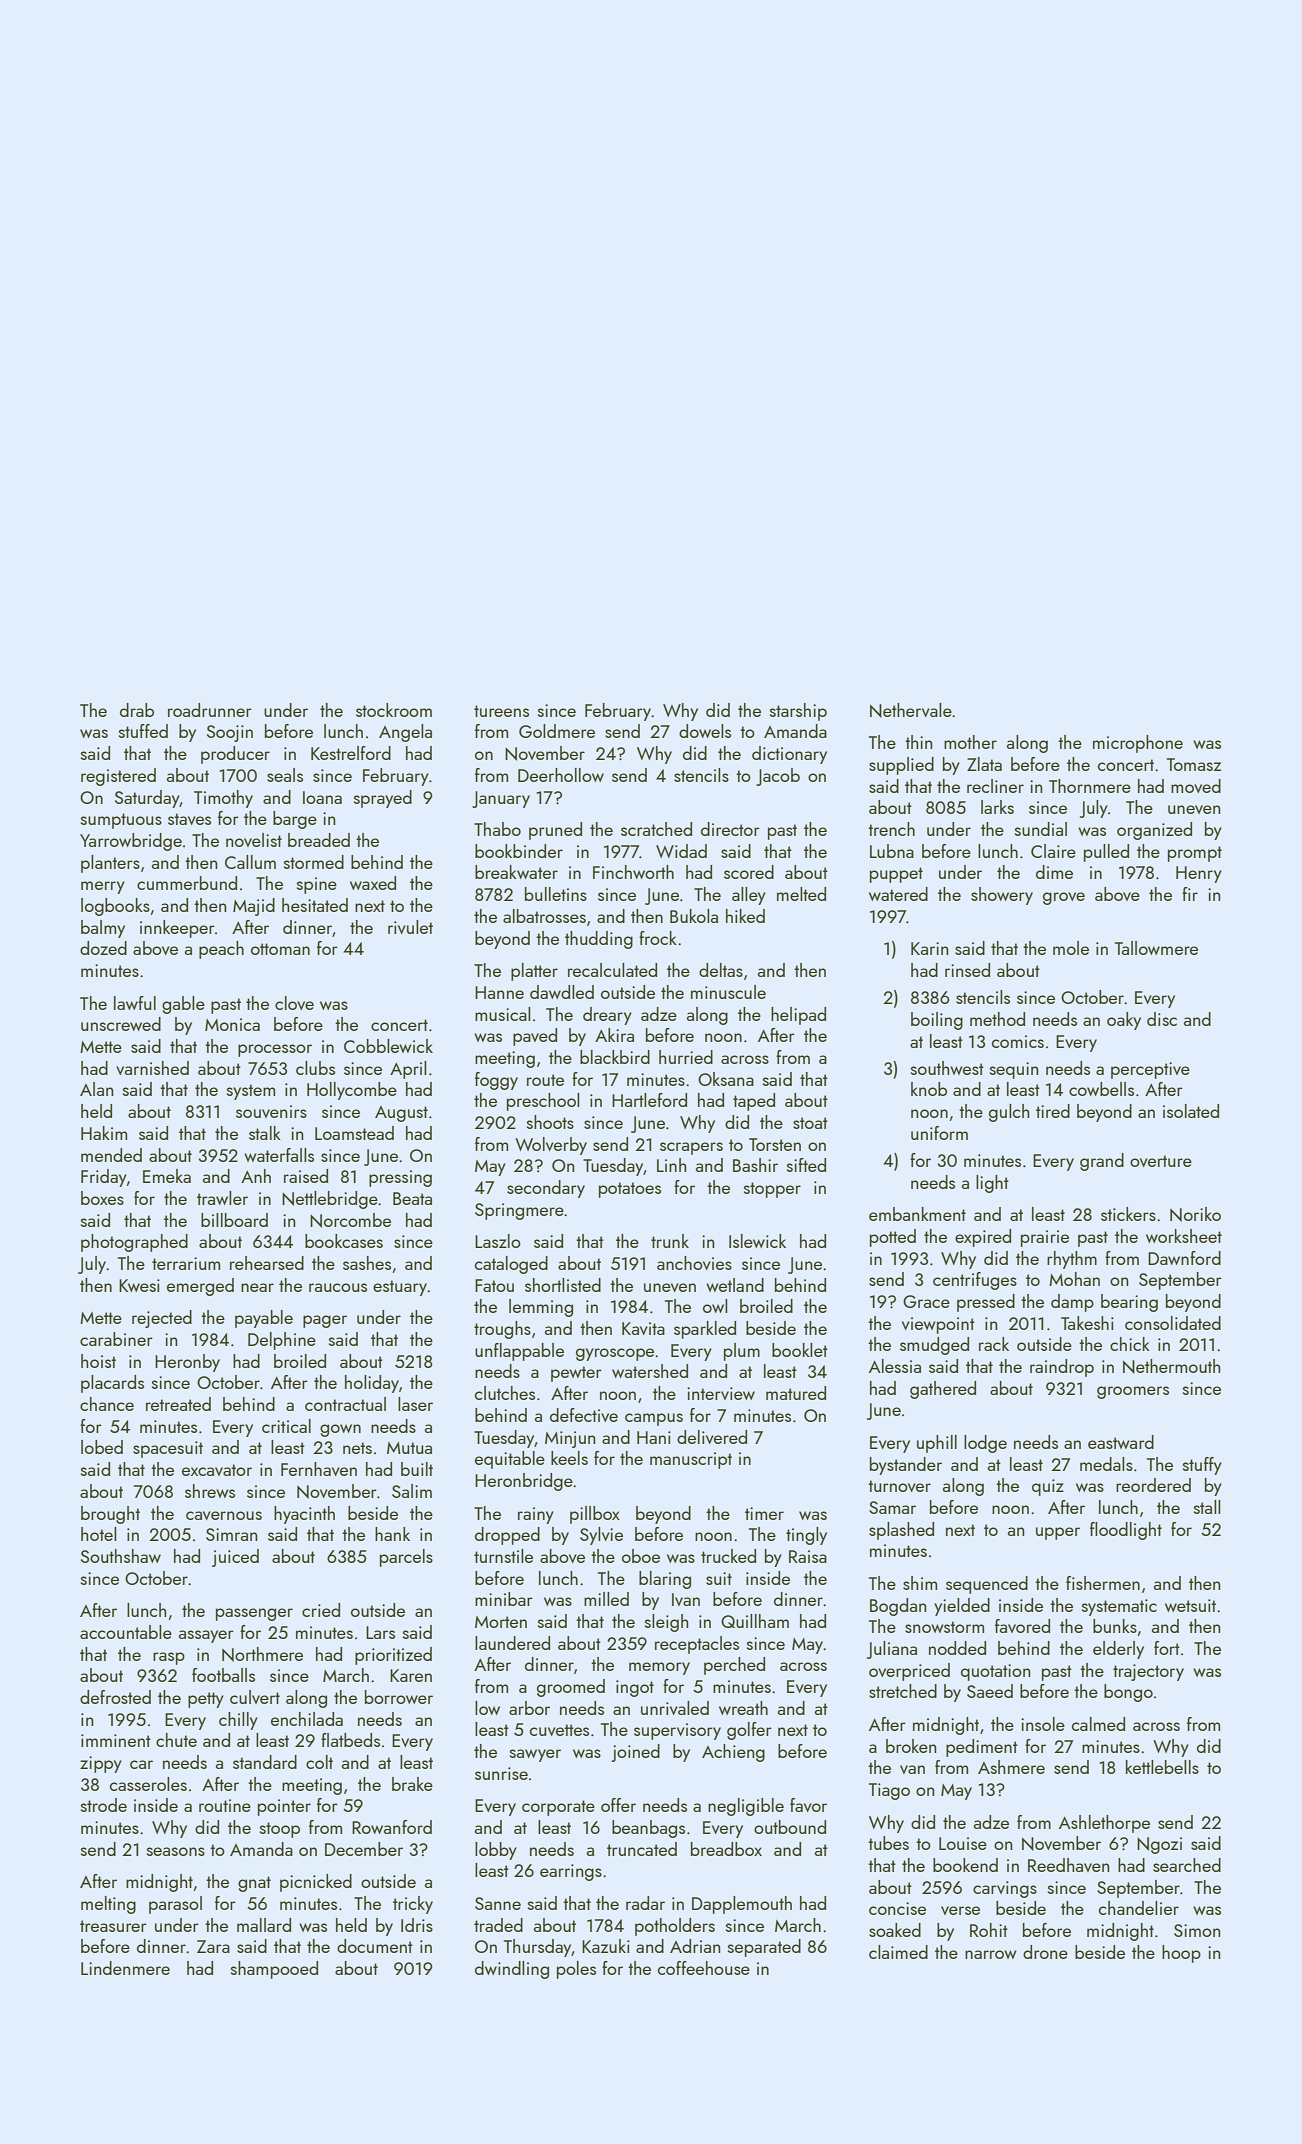  What do you see at coordinates (279, 1155) in the screenshot?
I see `waterfalls` at bounding box center [279, 1155].
